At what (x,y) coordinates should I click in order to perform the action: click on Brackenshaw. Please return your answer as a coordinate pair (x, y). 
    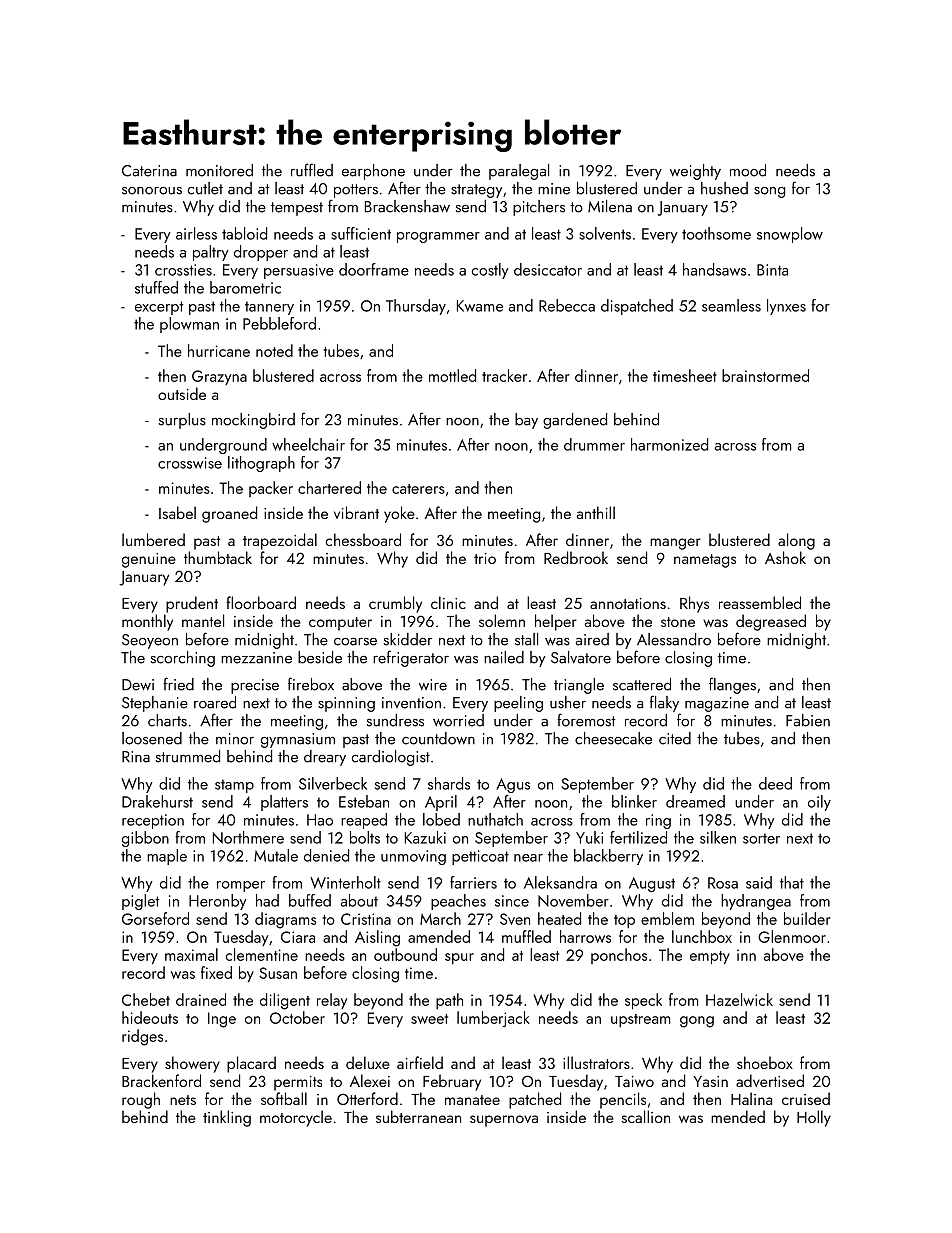
    Looking at the image, I should click on (407, 206).
